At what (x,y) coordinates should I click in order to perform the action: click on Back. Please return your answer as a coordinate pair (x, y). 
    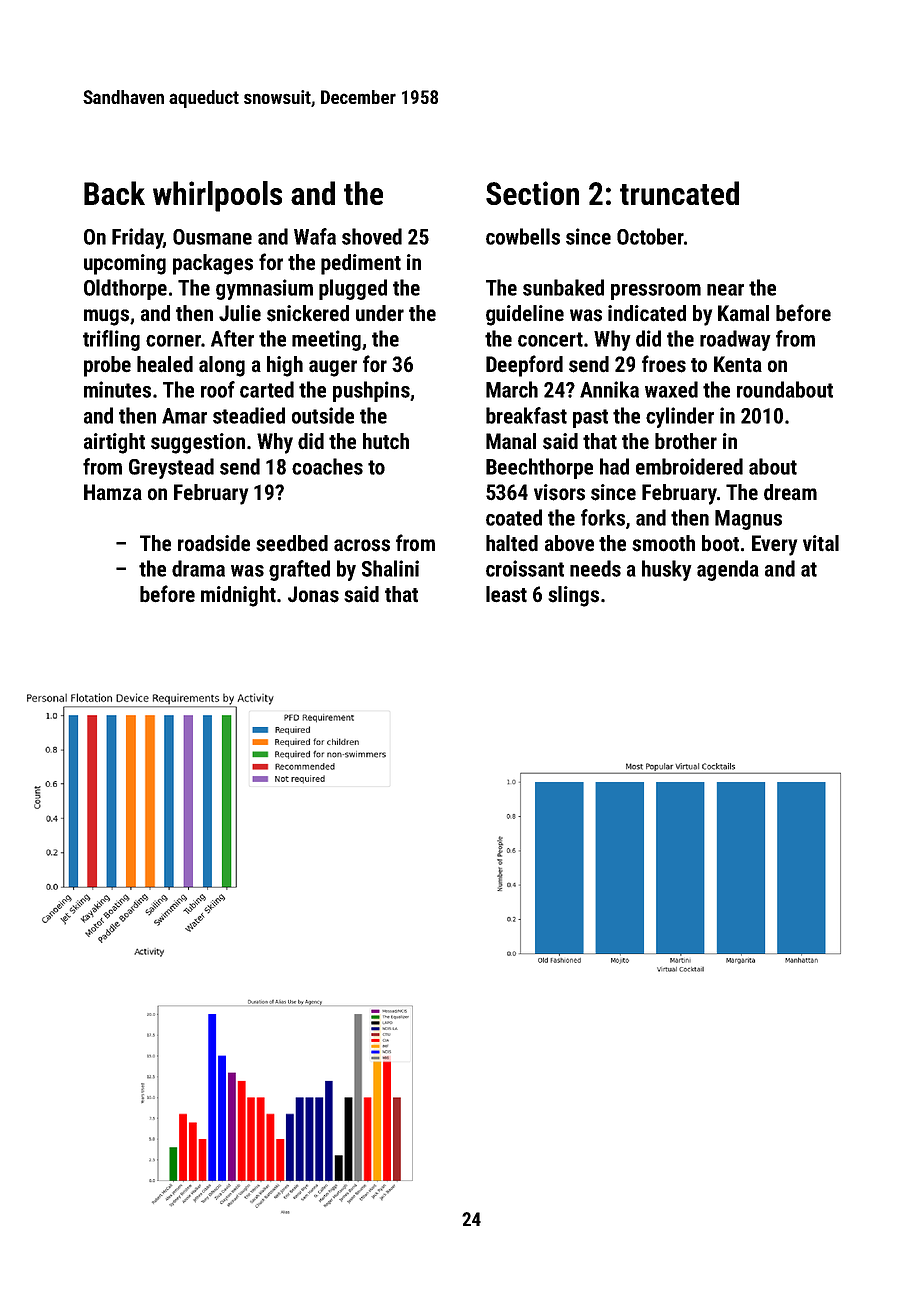
    Looking at the image, I should click on (114, 193).
